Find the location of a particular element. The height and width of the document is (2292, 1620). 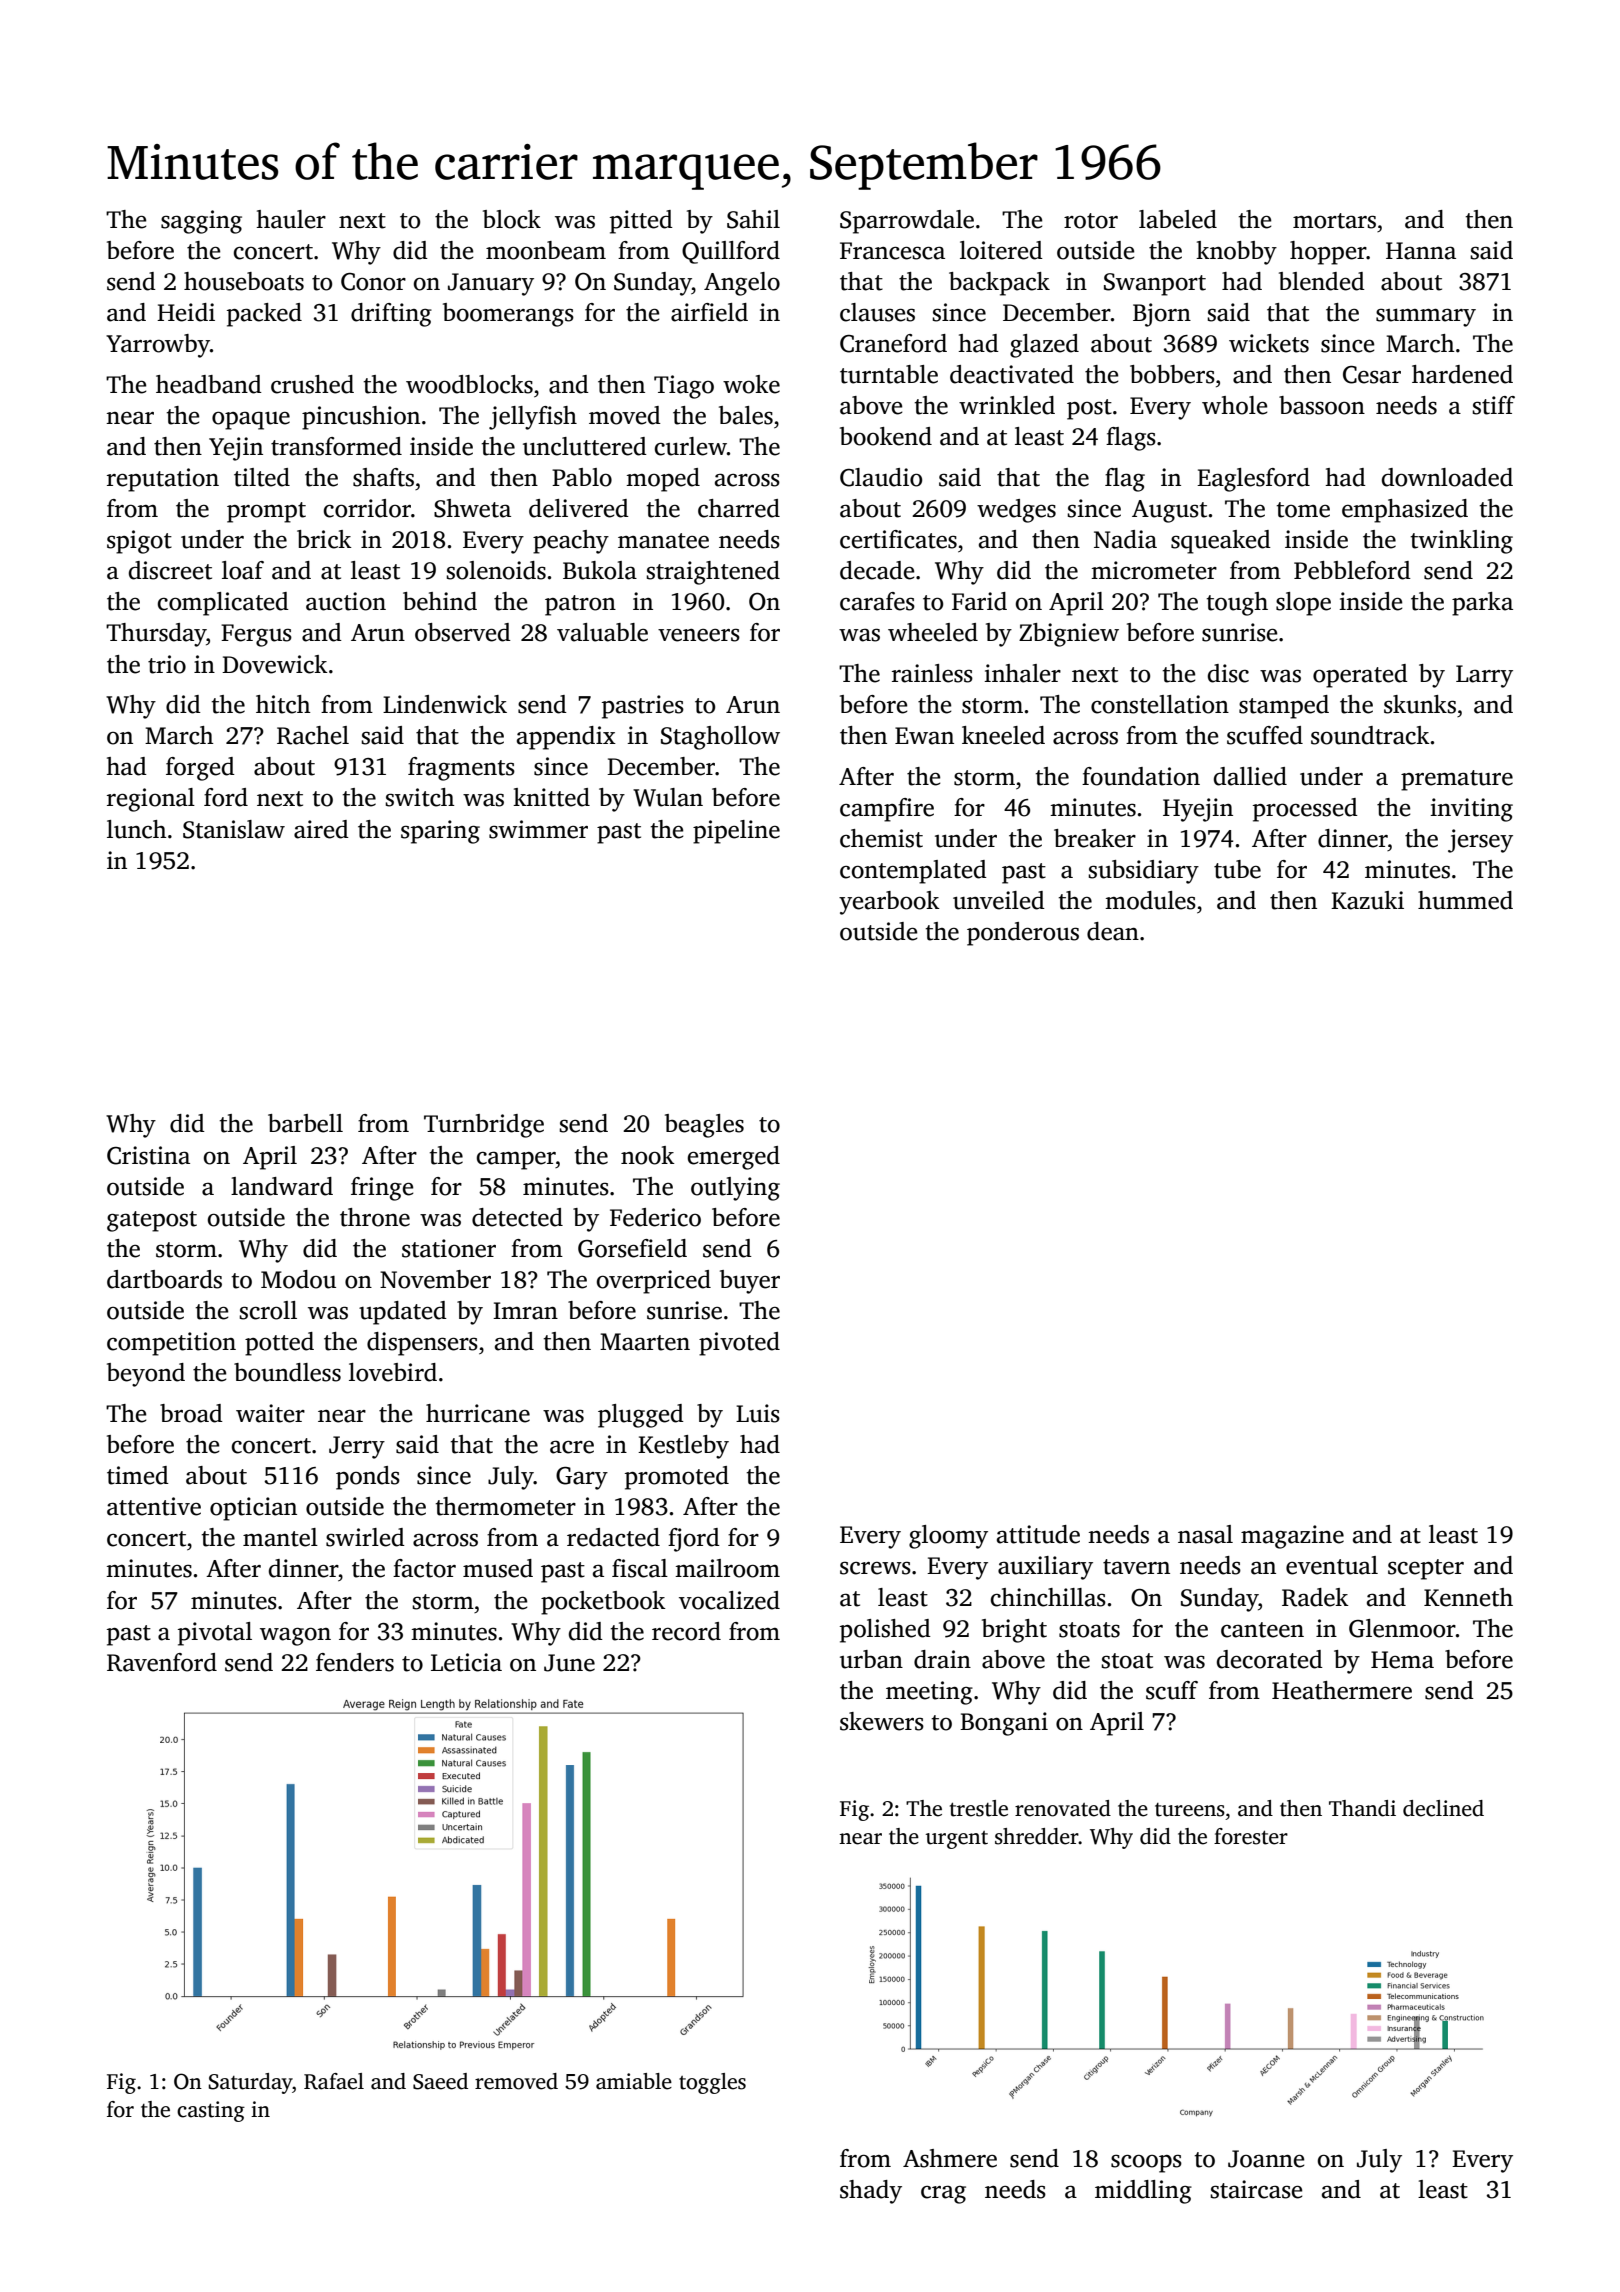

pivoted is located at coordinates (739, 1344).
